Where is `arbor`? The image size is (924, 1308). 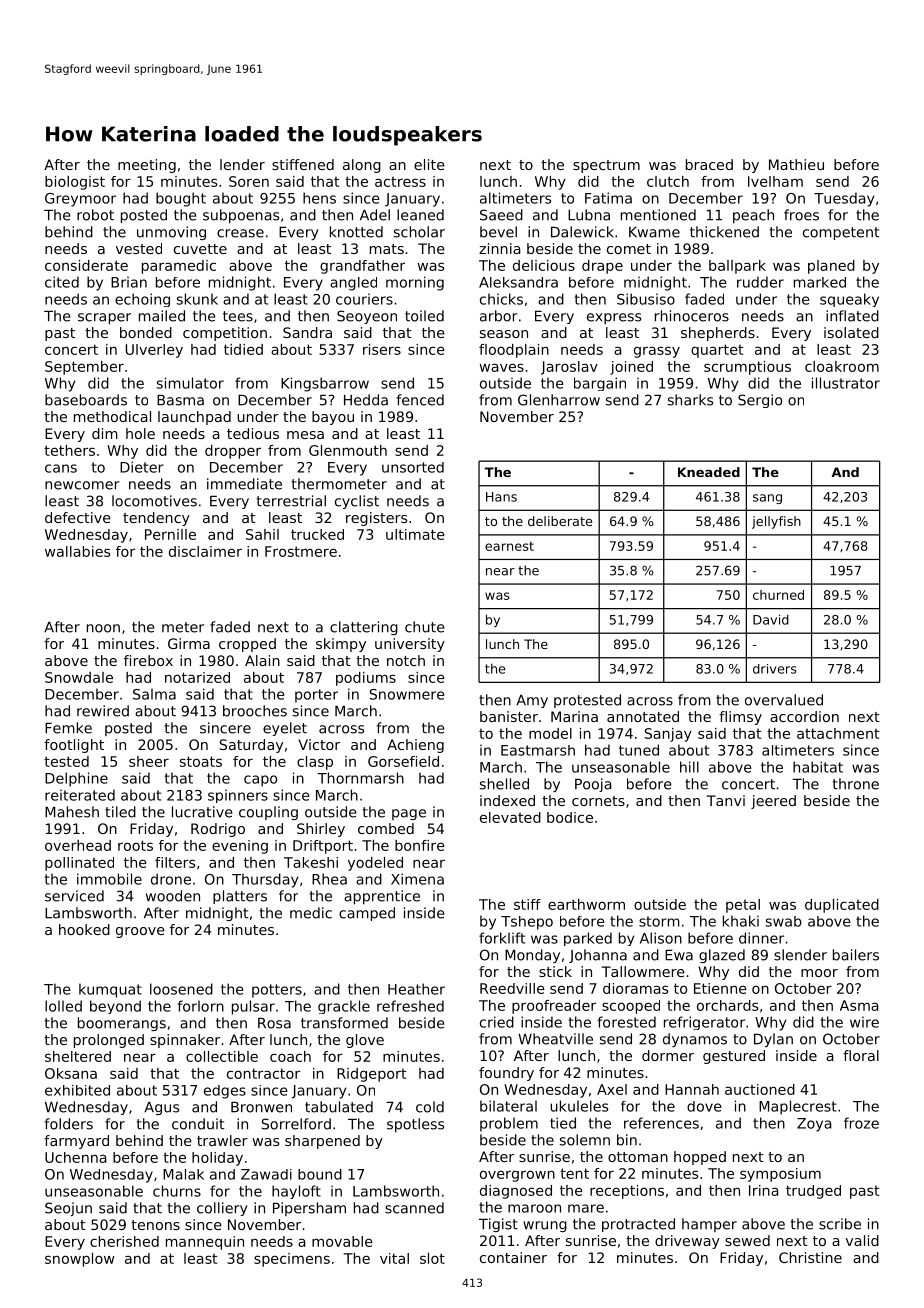 arbor is located at coordinates (499, 316).
